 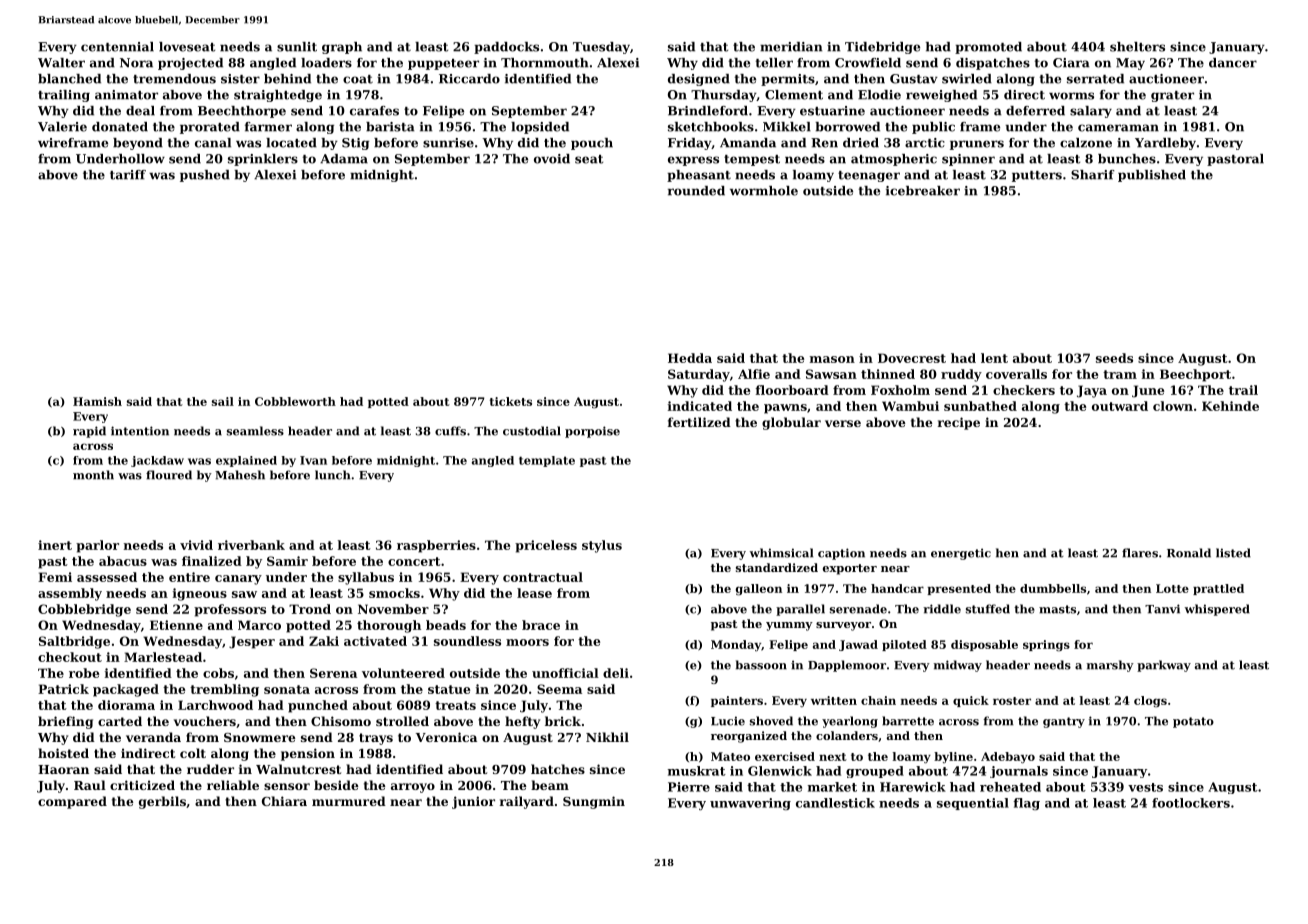 I want to click on energetic, so click(x=961, y=554).
